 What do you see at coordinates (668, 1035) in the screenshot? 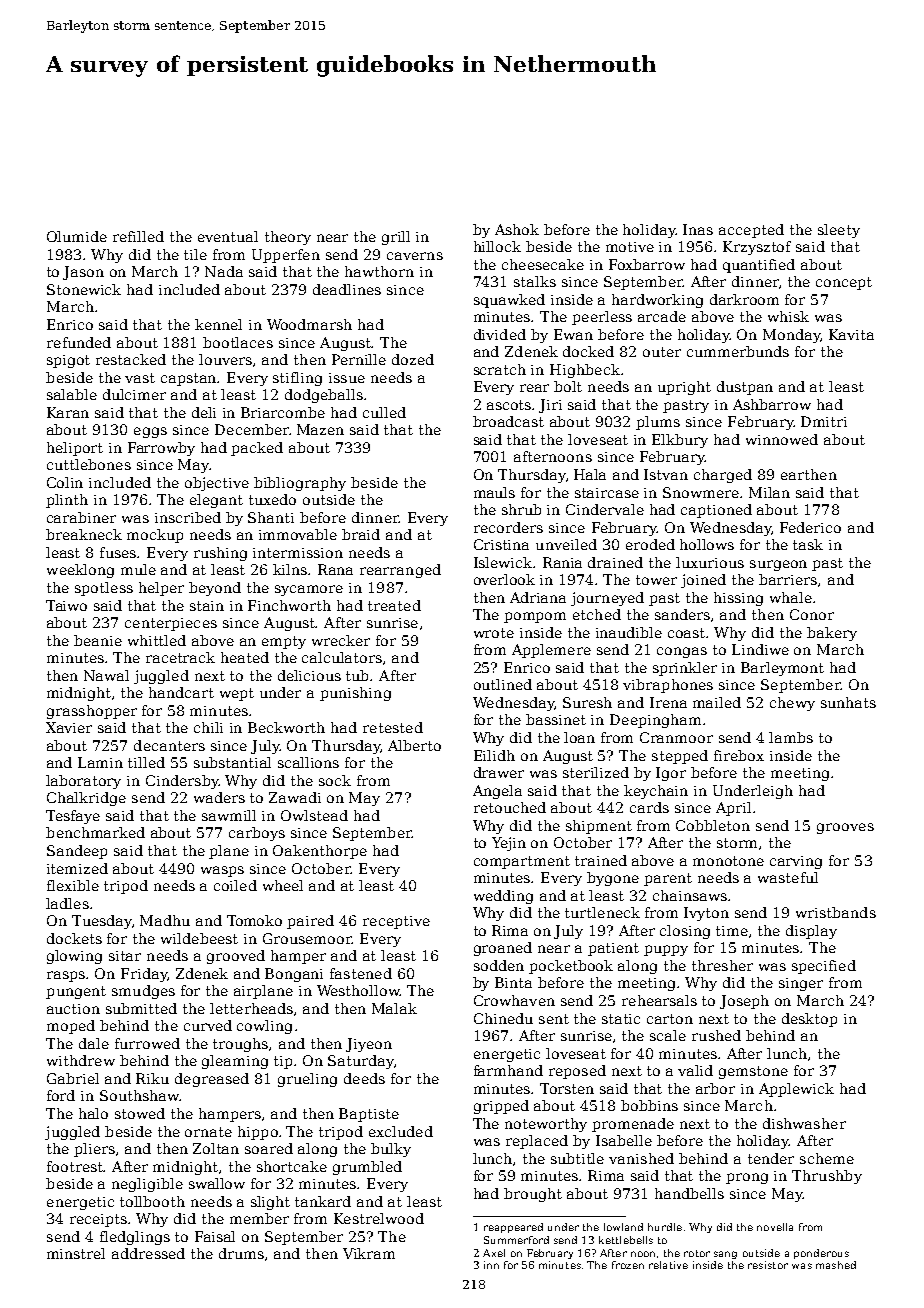
I see `scale` at bounding box center [668, 1035].
